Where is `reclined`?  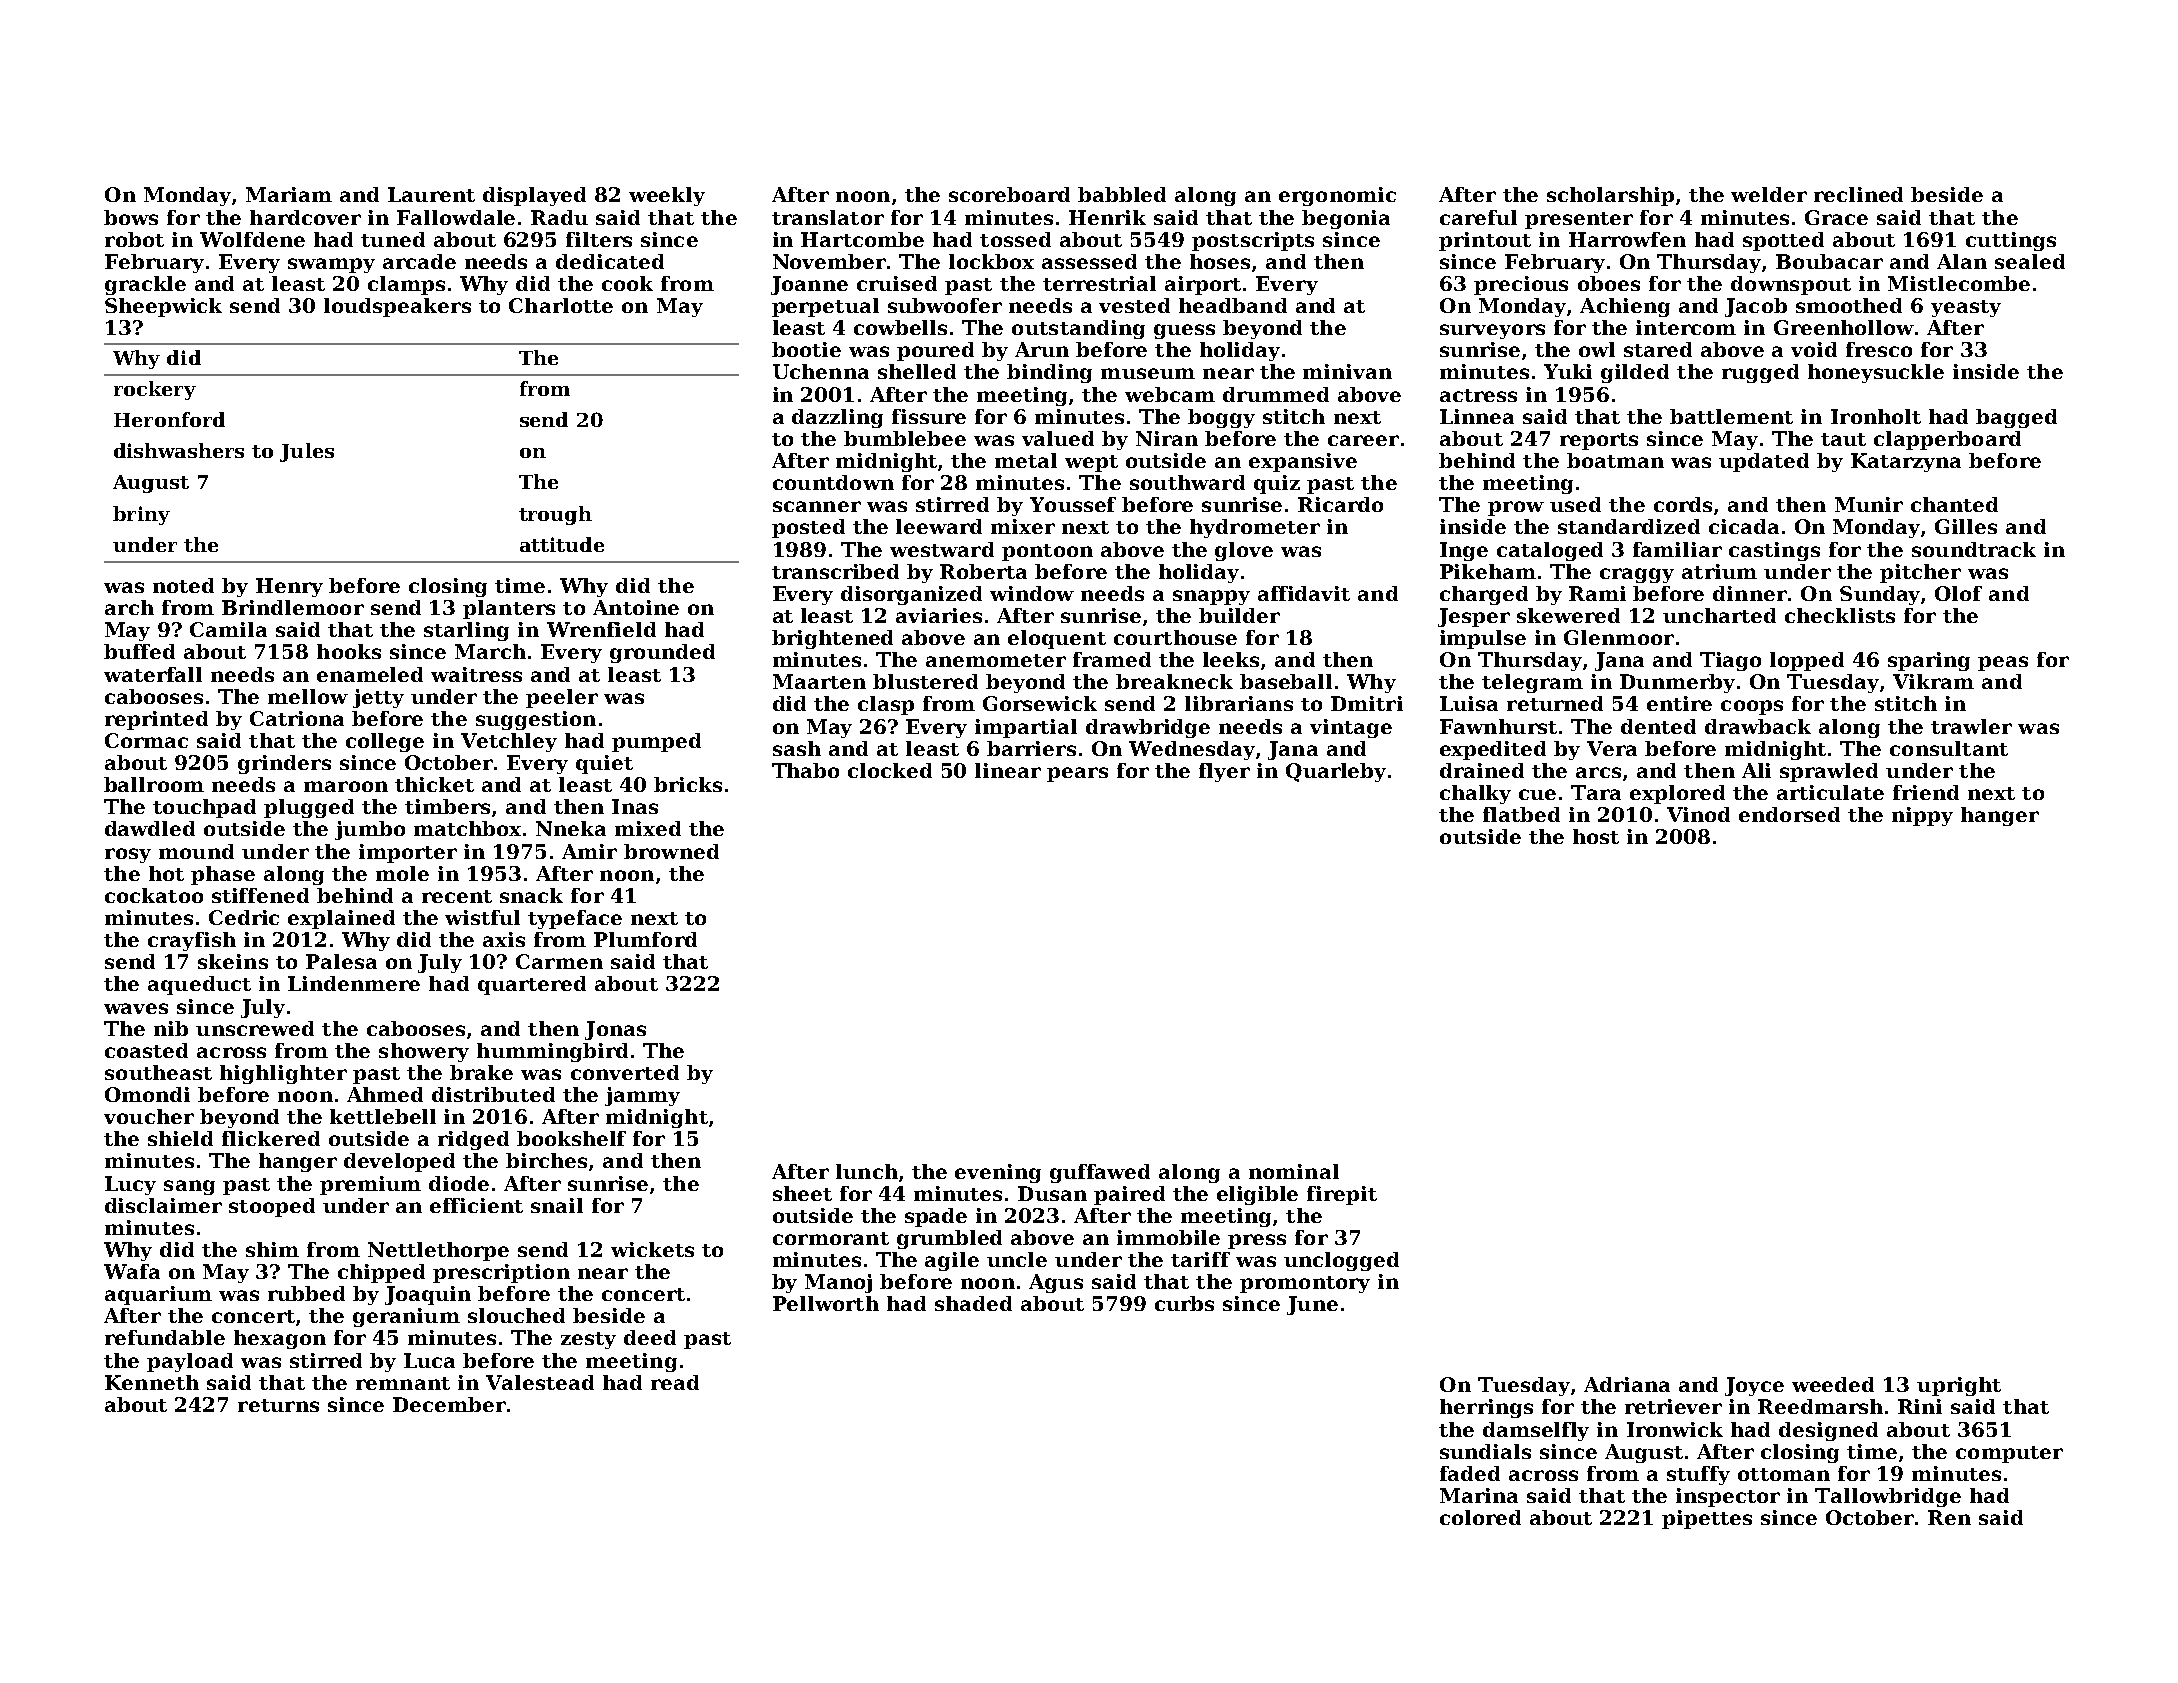
reclined is located at coordinates (1858, 194).
